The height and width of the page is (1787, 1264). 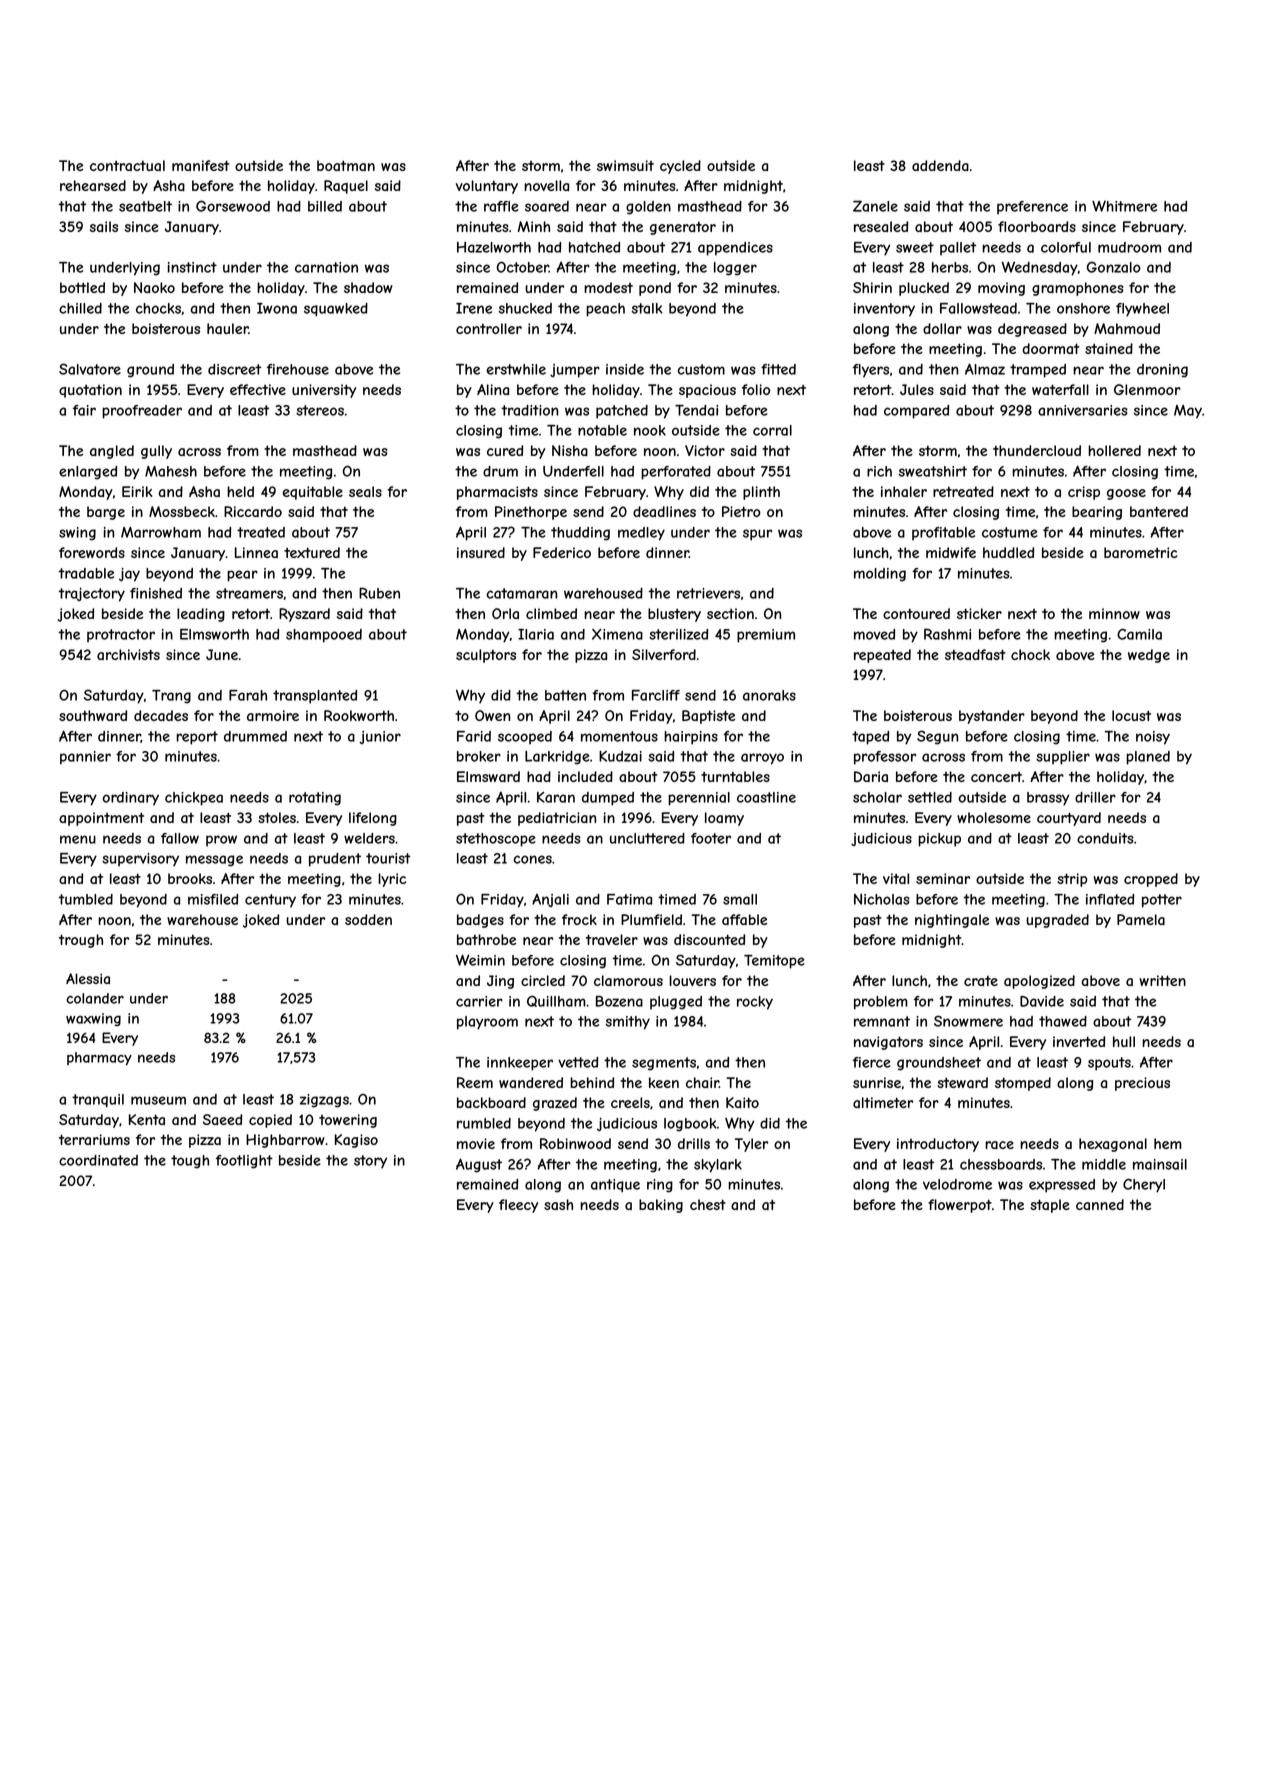 What do you see at coordinates (940, 165) in the page?
I see `addenda` at bounding box center [940, 165].
